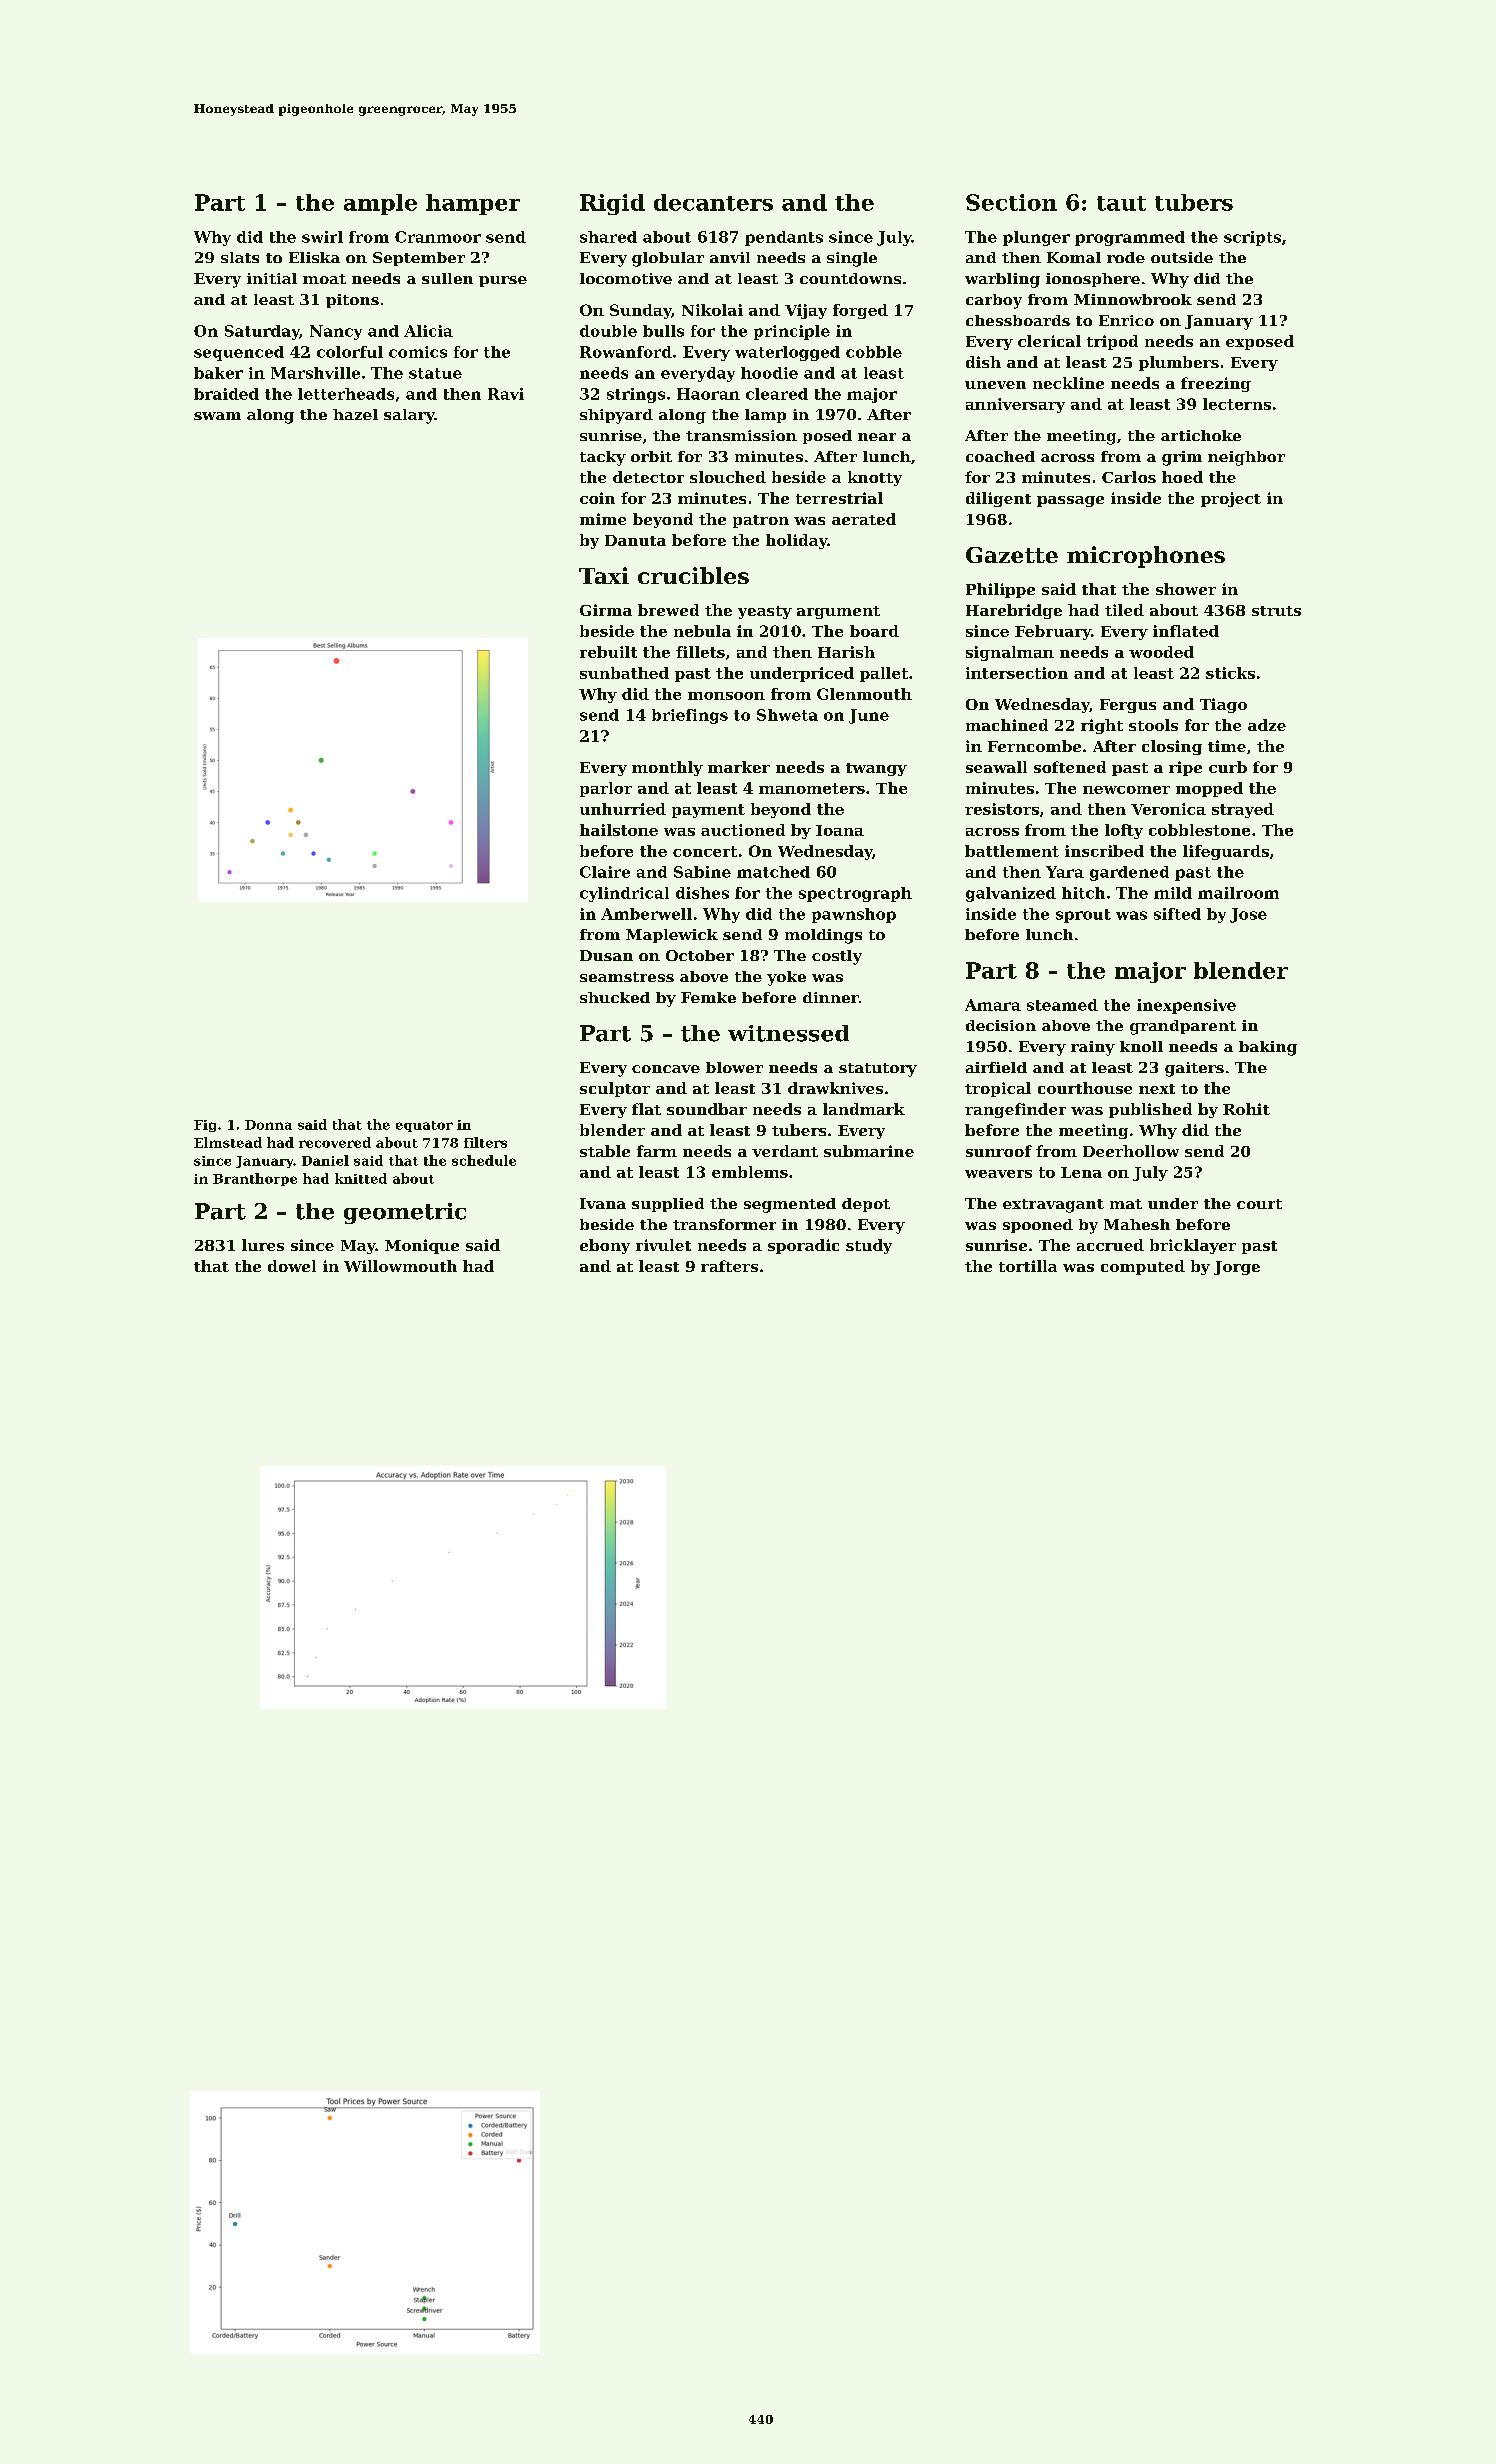  I want to click on Willowmouth, so click(400, 1266).
